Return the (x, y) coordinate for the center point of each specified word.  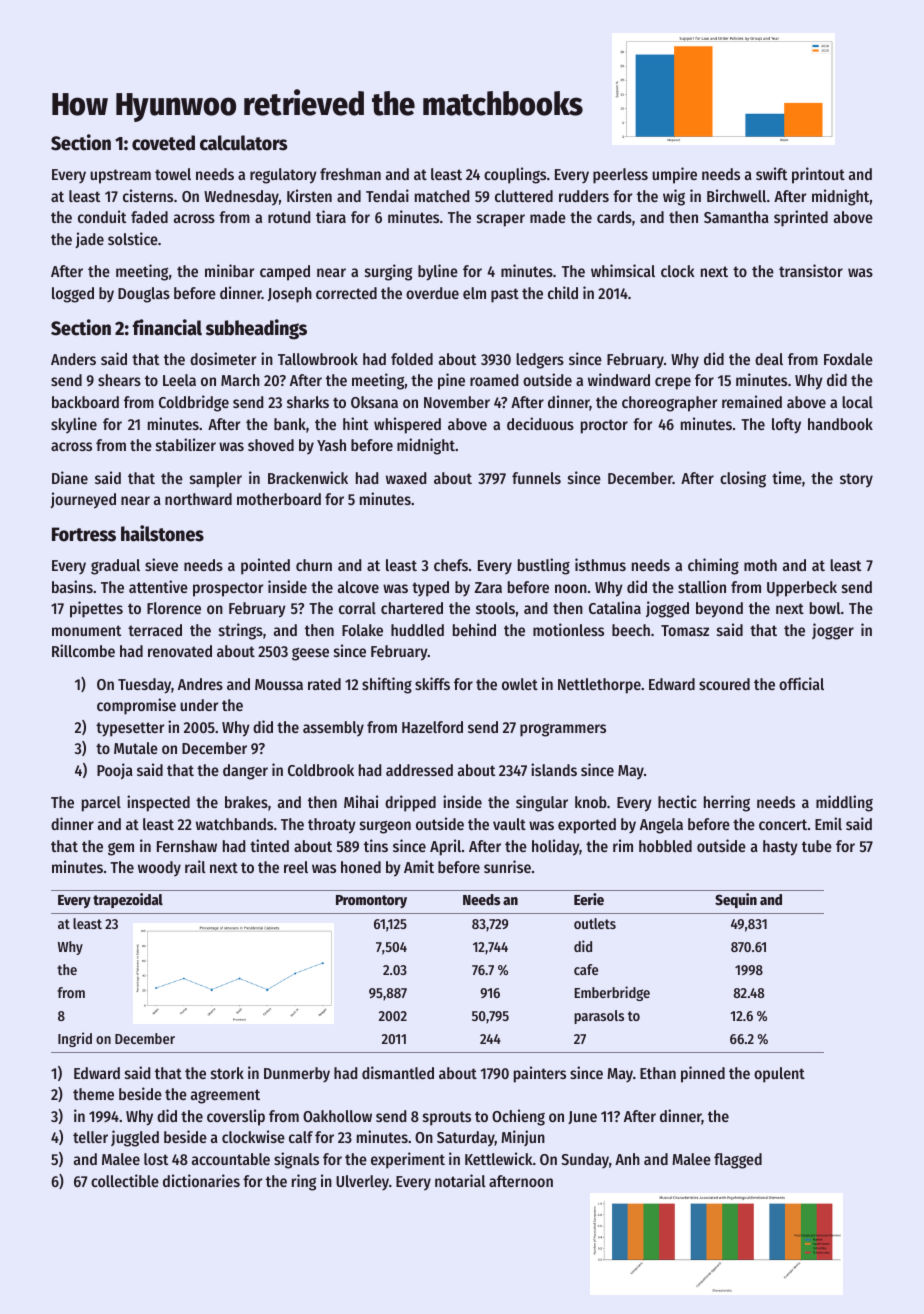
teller (90, 1137)
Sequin (736, 900)
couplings (515, 175)
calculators (243, 143)
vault (509, 824)
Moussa (279, 684)
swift (771, 173)
